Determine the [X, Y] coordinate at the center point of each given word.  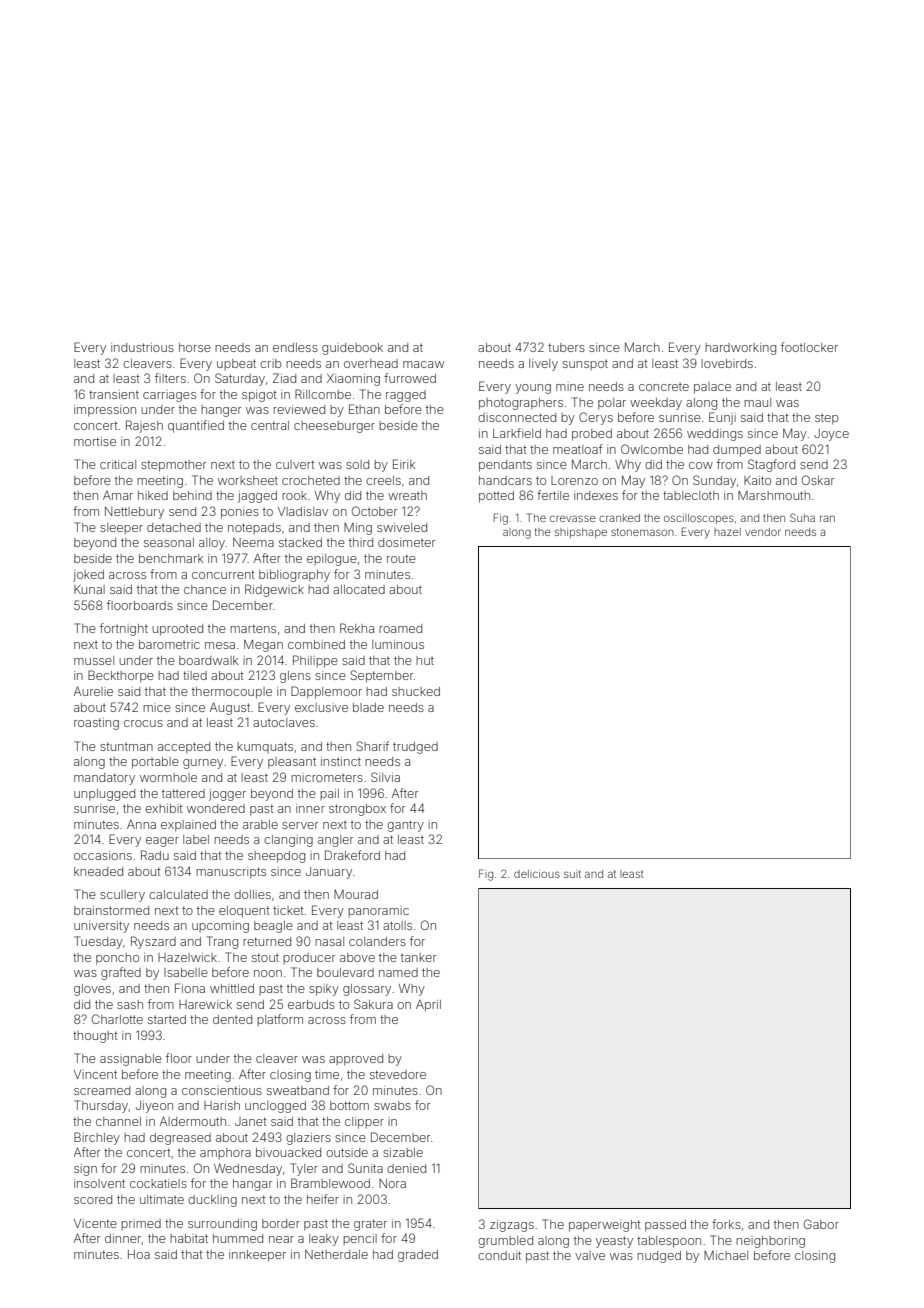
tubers [566, 347]
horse [195, 347]
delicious [537, 874]
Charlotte [117, 1019]
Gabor [821, 1224]
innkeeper [257, 1256]
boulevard [345, 972]
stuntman [126, 746]
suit [572, 874]
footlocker [809, 347]
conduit [499, 1255]
